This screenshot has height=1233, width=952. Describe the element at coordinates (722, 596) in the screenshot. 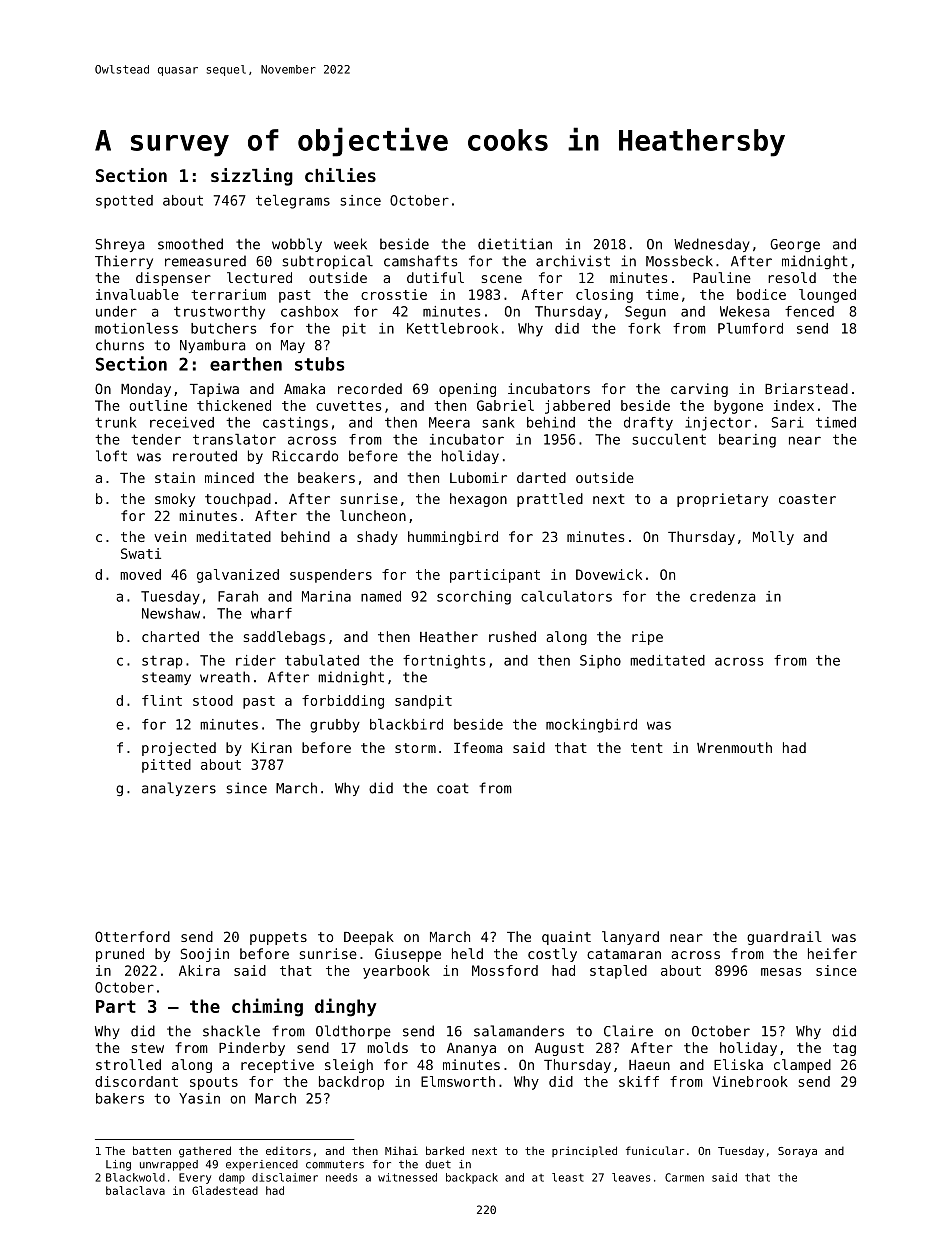

I see `credenza` at that location.
